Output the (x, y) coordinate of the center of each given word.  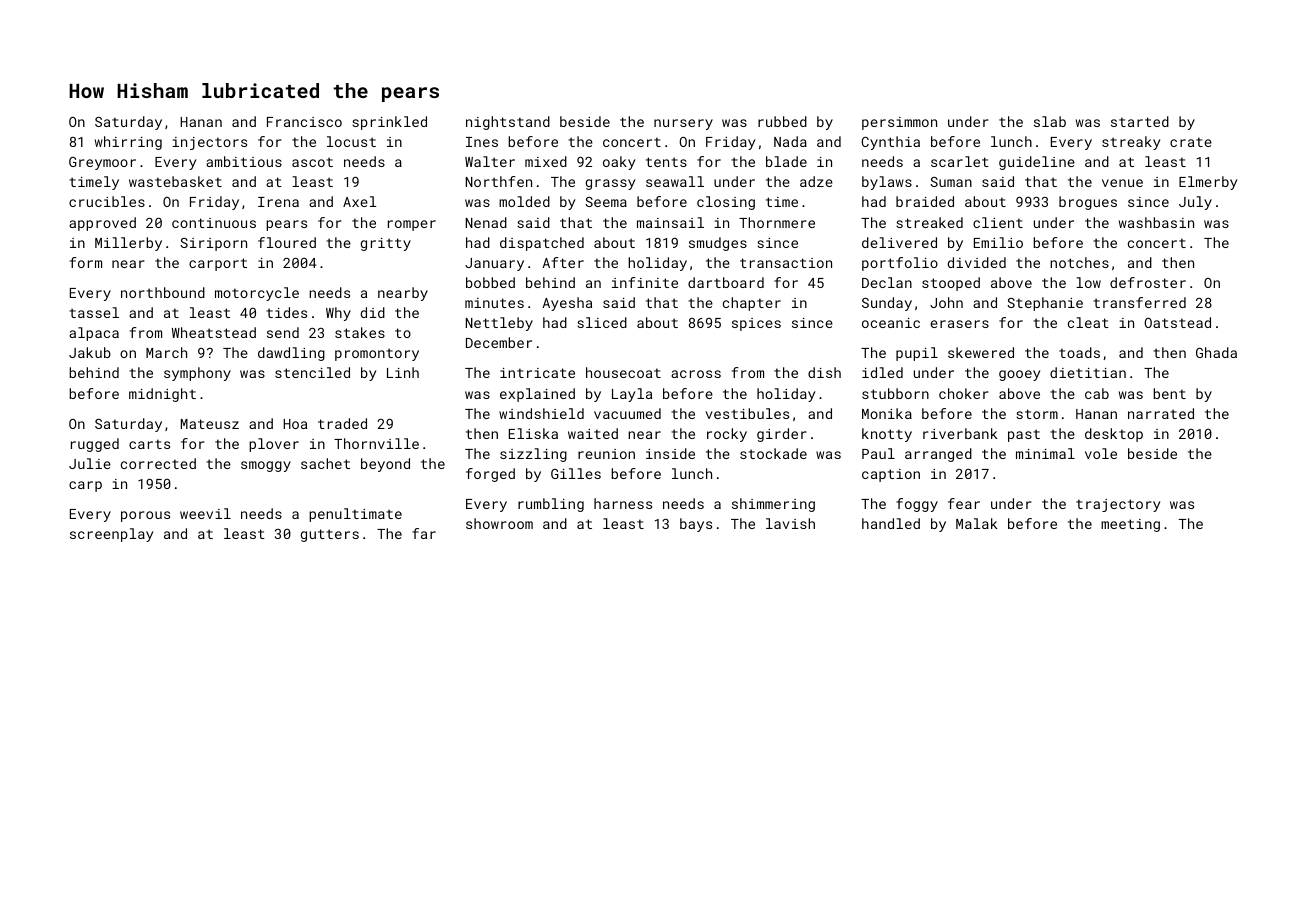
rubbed (782, 121)
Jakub (90, 352)
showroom (499, 523)
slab (1050, 121)
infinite (645, 282)
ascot (312, 162)
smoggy (266, 466)
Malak (976, 523)
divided (977, 262)
